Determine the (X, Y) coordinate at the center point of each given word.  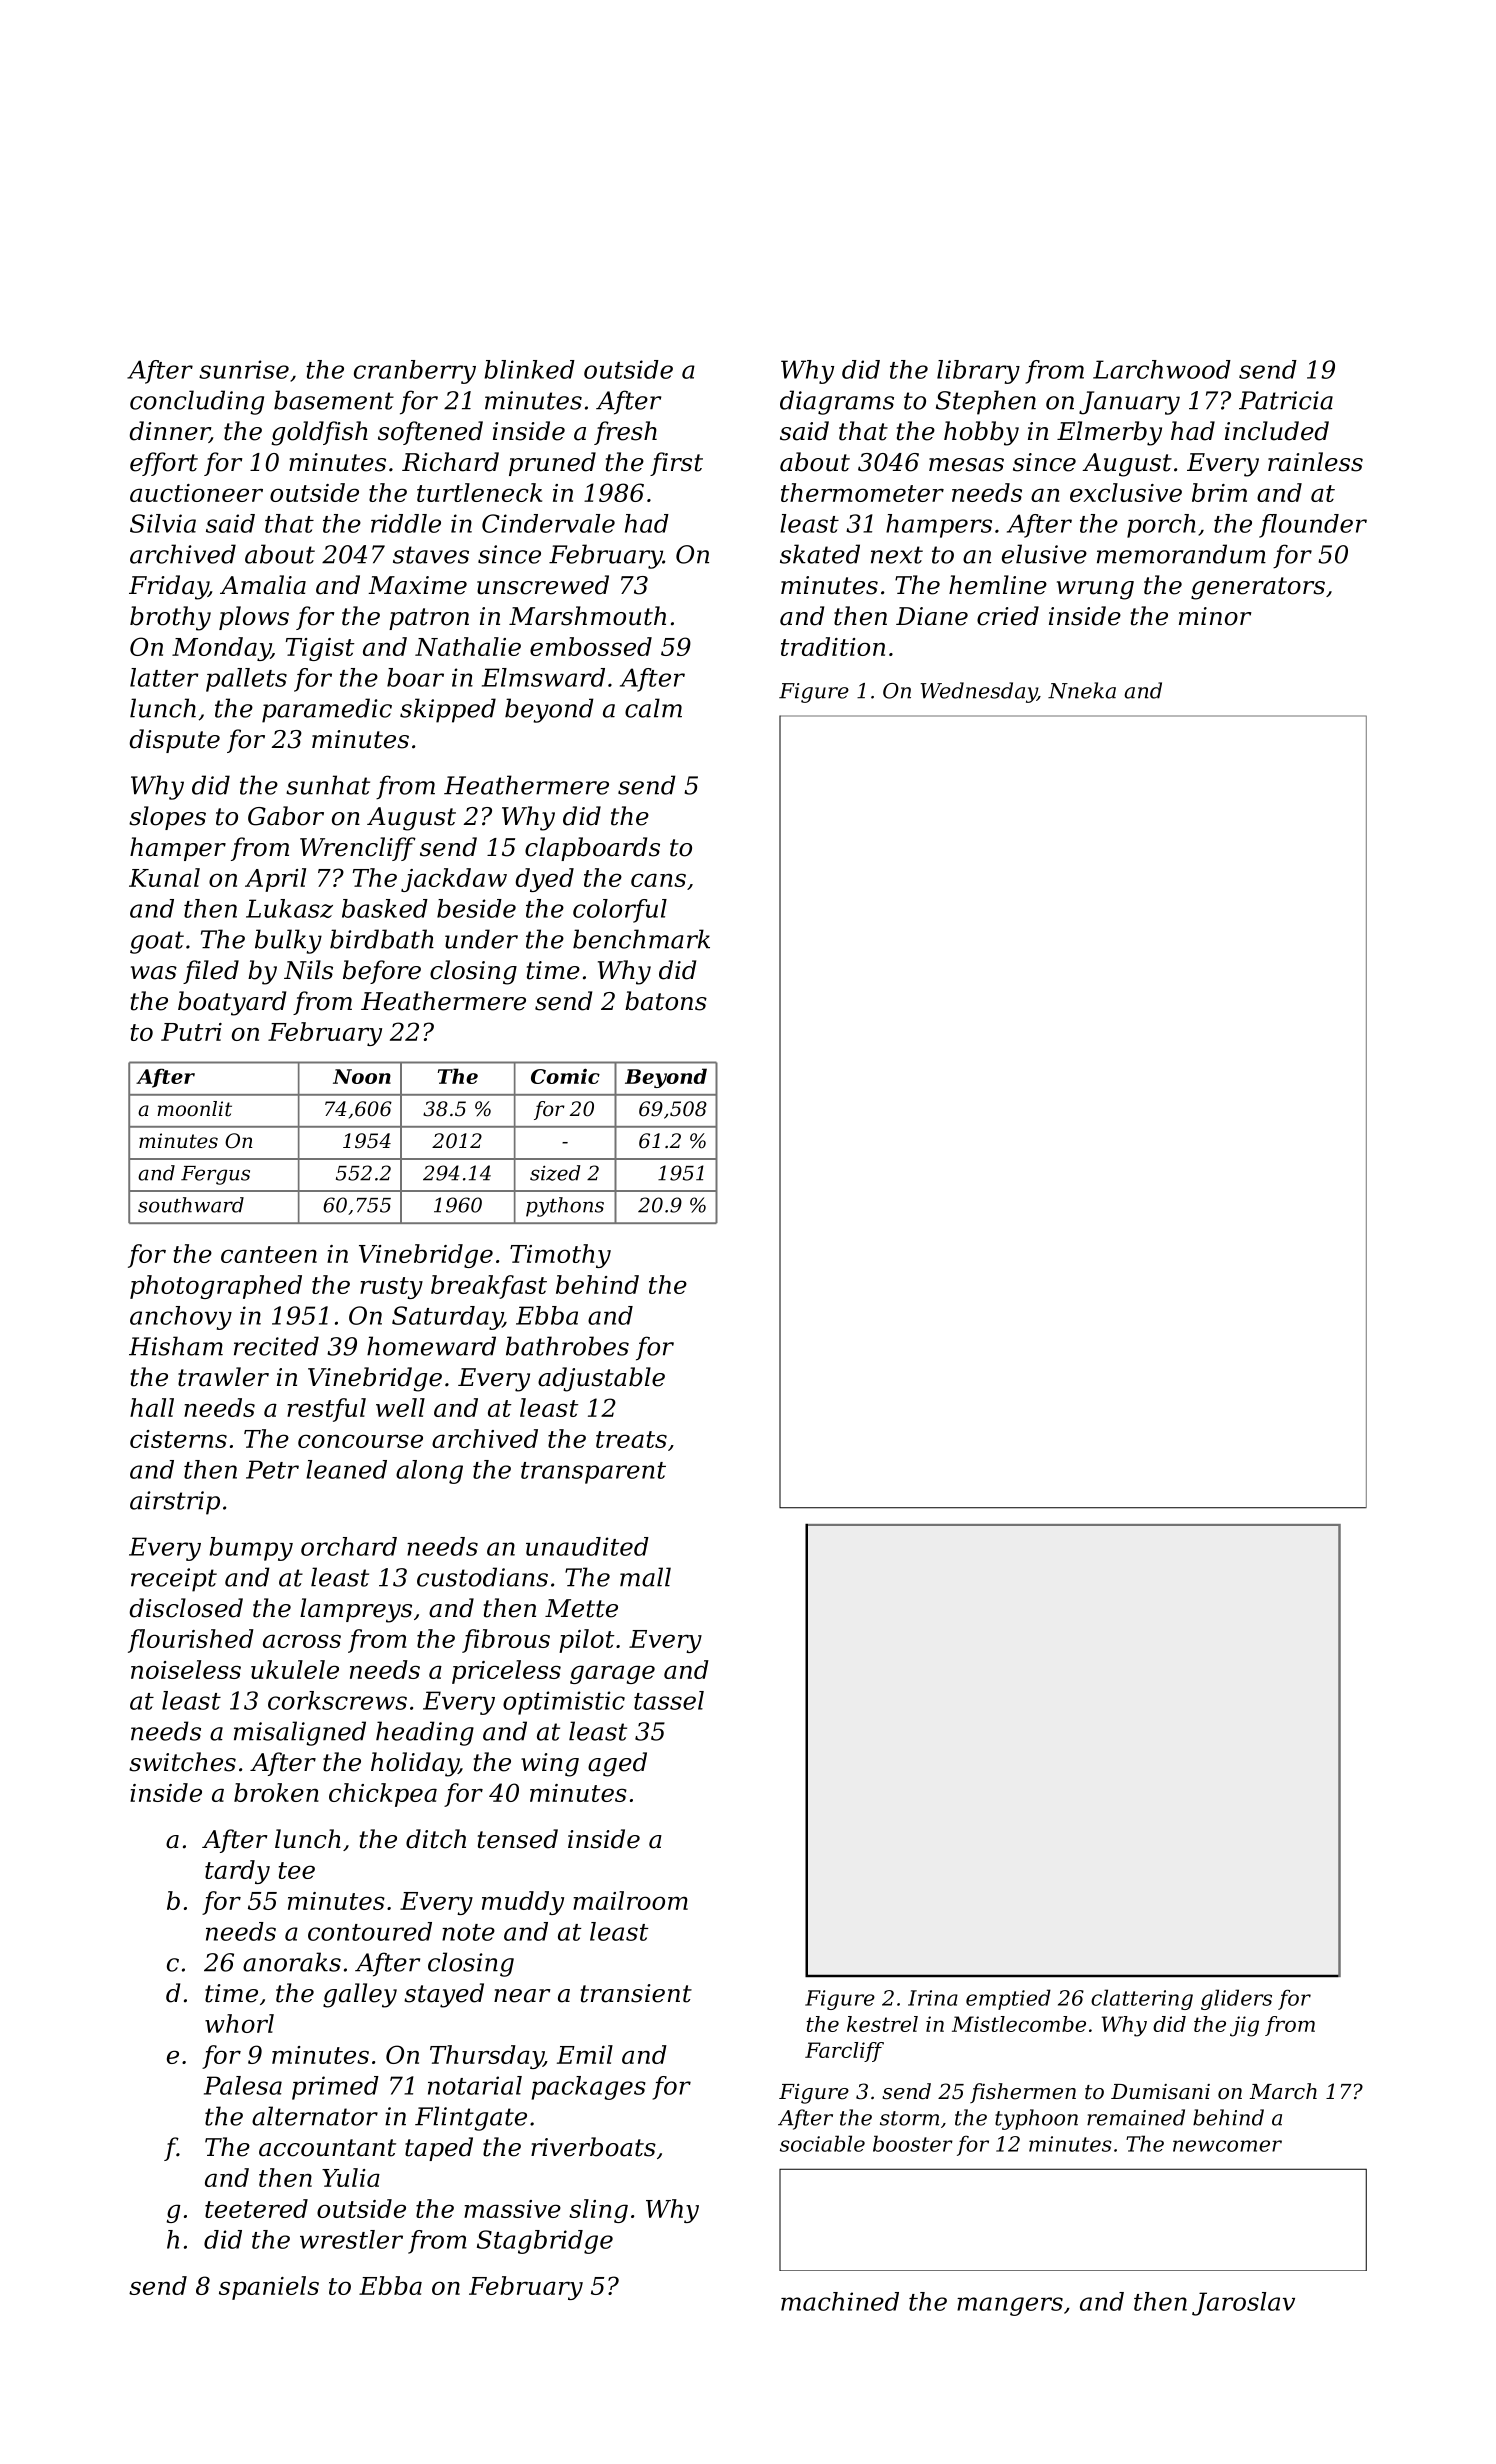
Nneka (1082, 690)
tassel (669, 1700)
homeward (431, 1346)
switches (182, 1762)
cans (658, 880)
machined (840, 2301)
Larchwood (1162, 369)
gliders (1236, 1999)
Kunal (164, 877)
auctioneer (196, 493)
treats (631, 1439)
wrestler (351, 2239)
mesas (966, 465)
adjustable (601, 1379)
